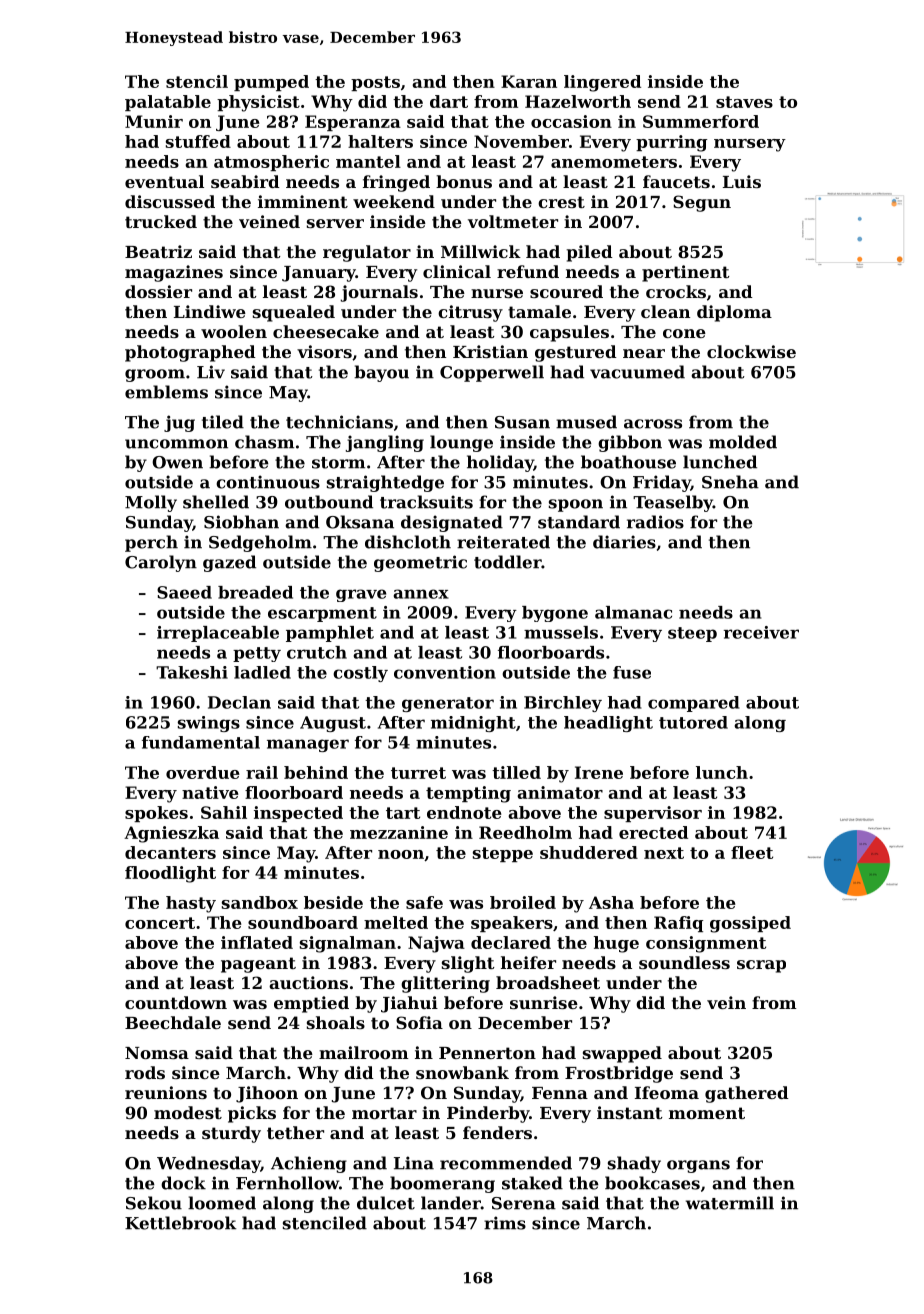 The height and width of the screenshot is (1314, 924). I want to click on almanac, so click(633, 612).
